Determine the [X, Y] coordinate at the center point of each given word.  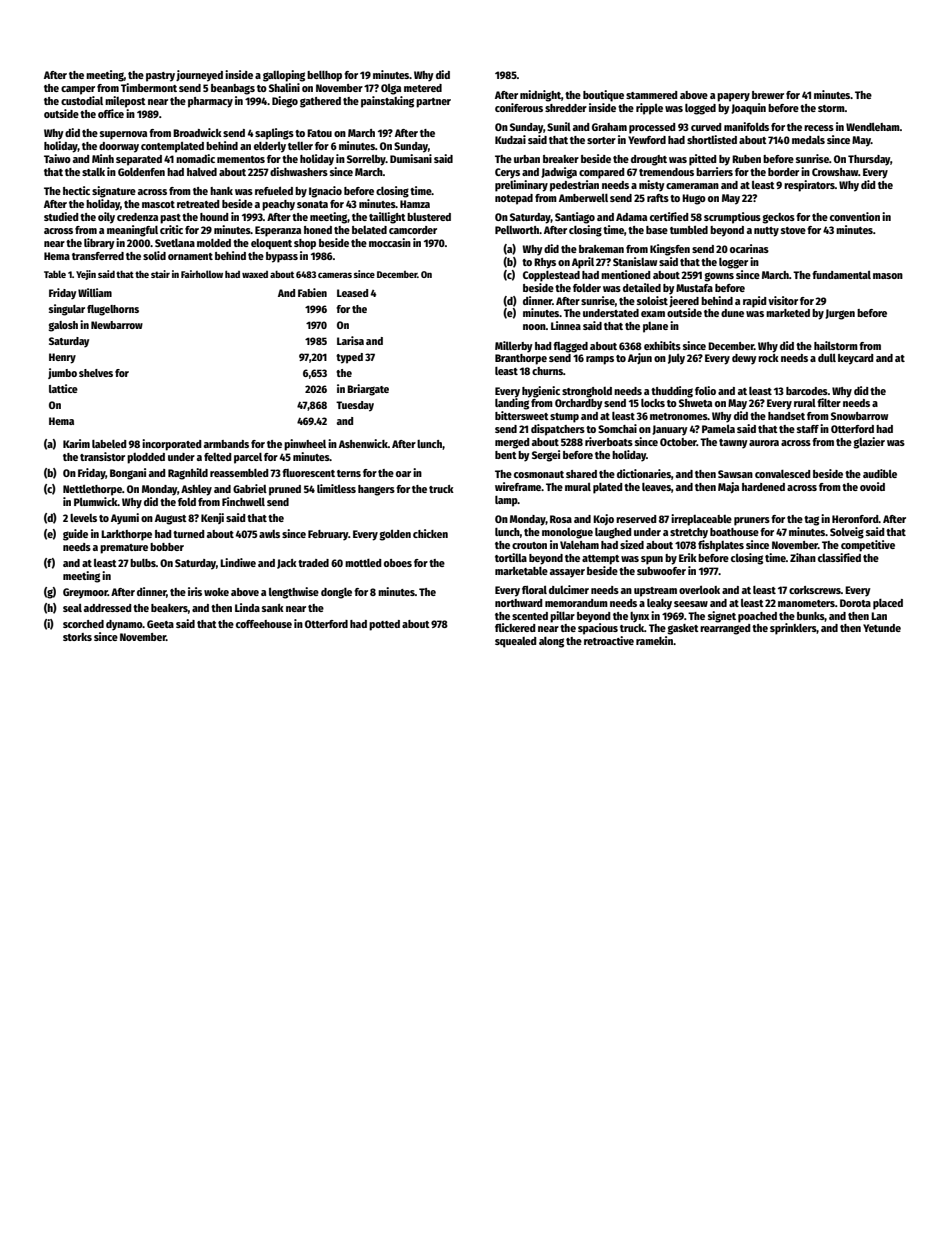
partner [433, 103]
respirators [809, 186]
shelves [96, 373]
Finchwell [243, 501]
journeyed [199, 76]
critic [171, 229]
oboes [398, 563]
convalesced [783, 474]
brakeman [601, 249]
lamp [506, 501]
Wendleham [873, 127]
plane [655, 327]
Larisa [350, 340]
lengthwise [294, 593]
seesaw [691, 604]
